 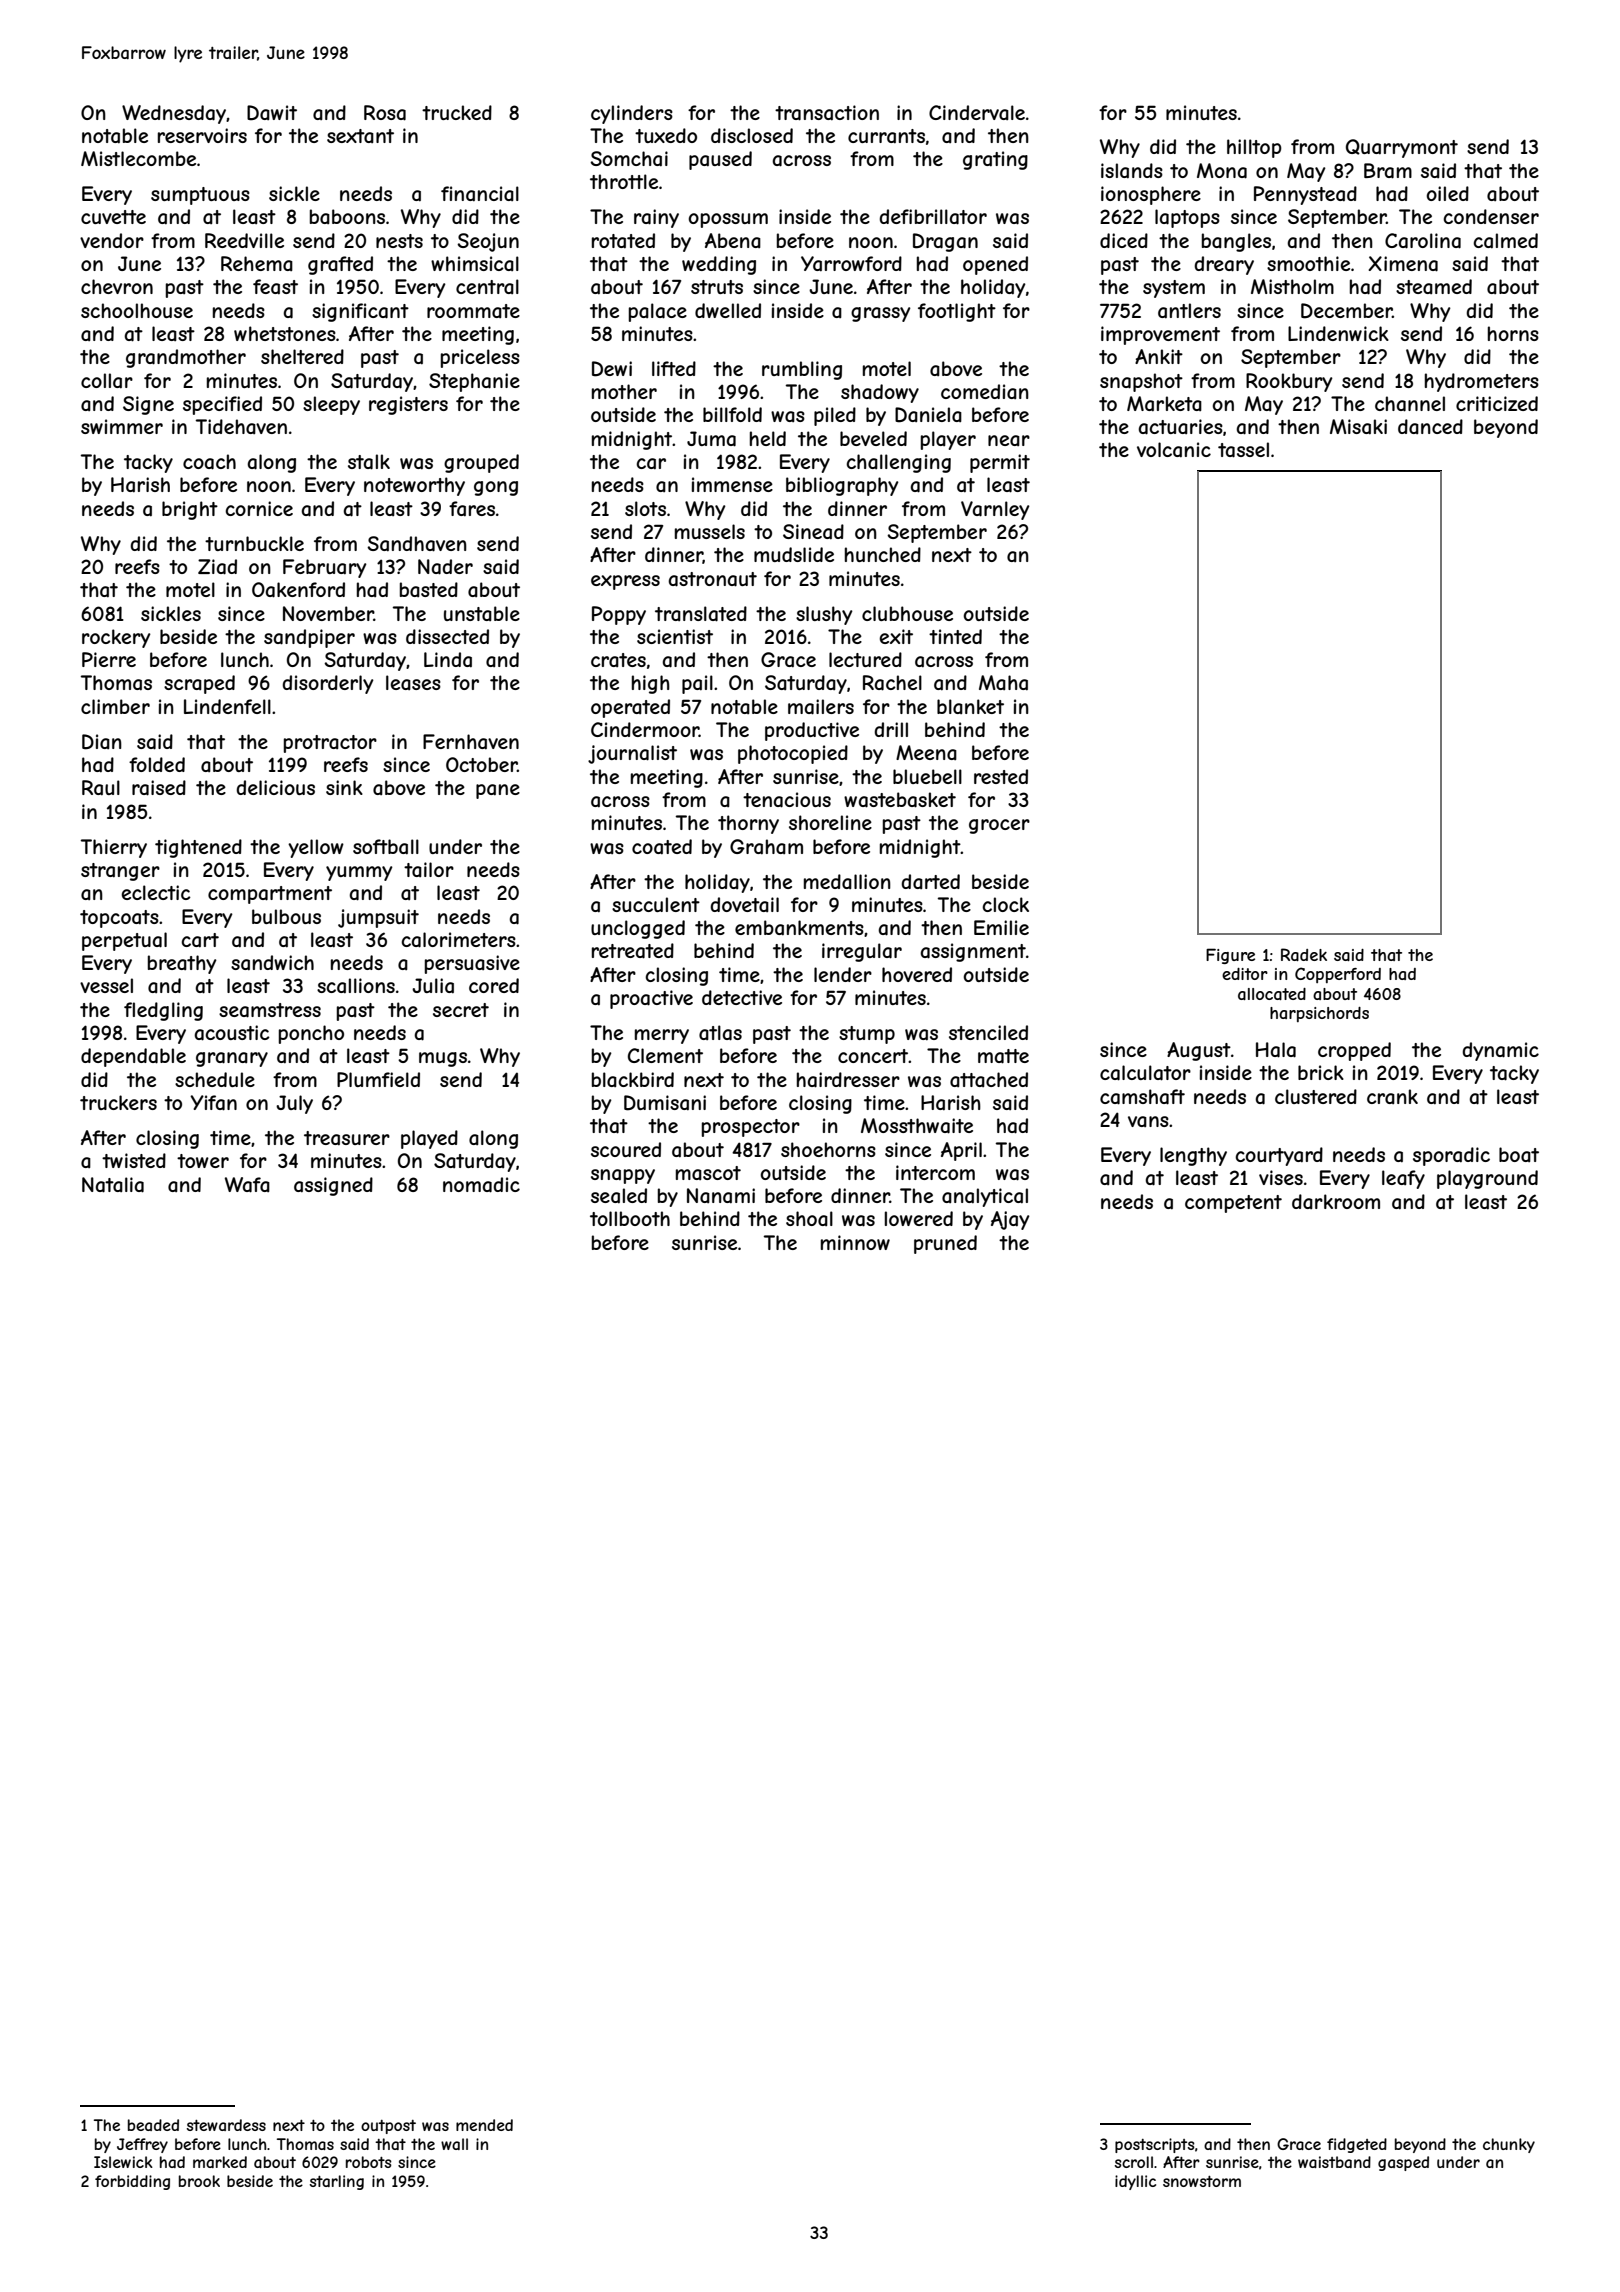 What do you see at coordinates (443, 1059) in the page?
I see `mugs` at bounding box center [443, 1059].
